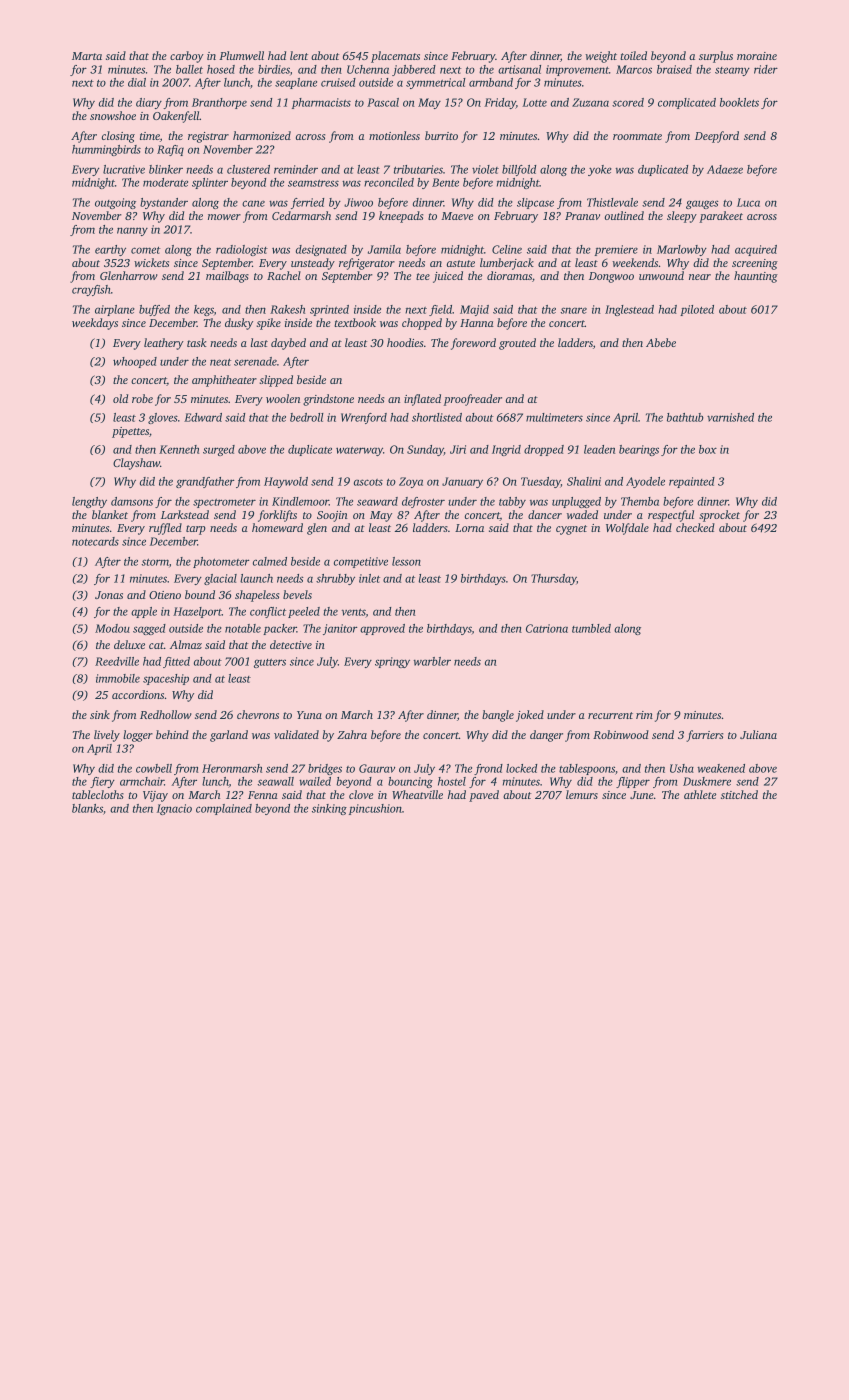 The width and height of the image is (849, 1400). I want to click on complained, so click(224, 809).
